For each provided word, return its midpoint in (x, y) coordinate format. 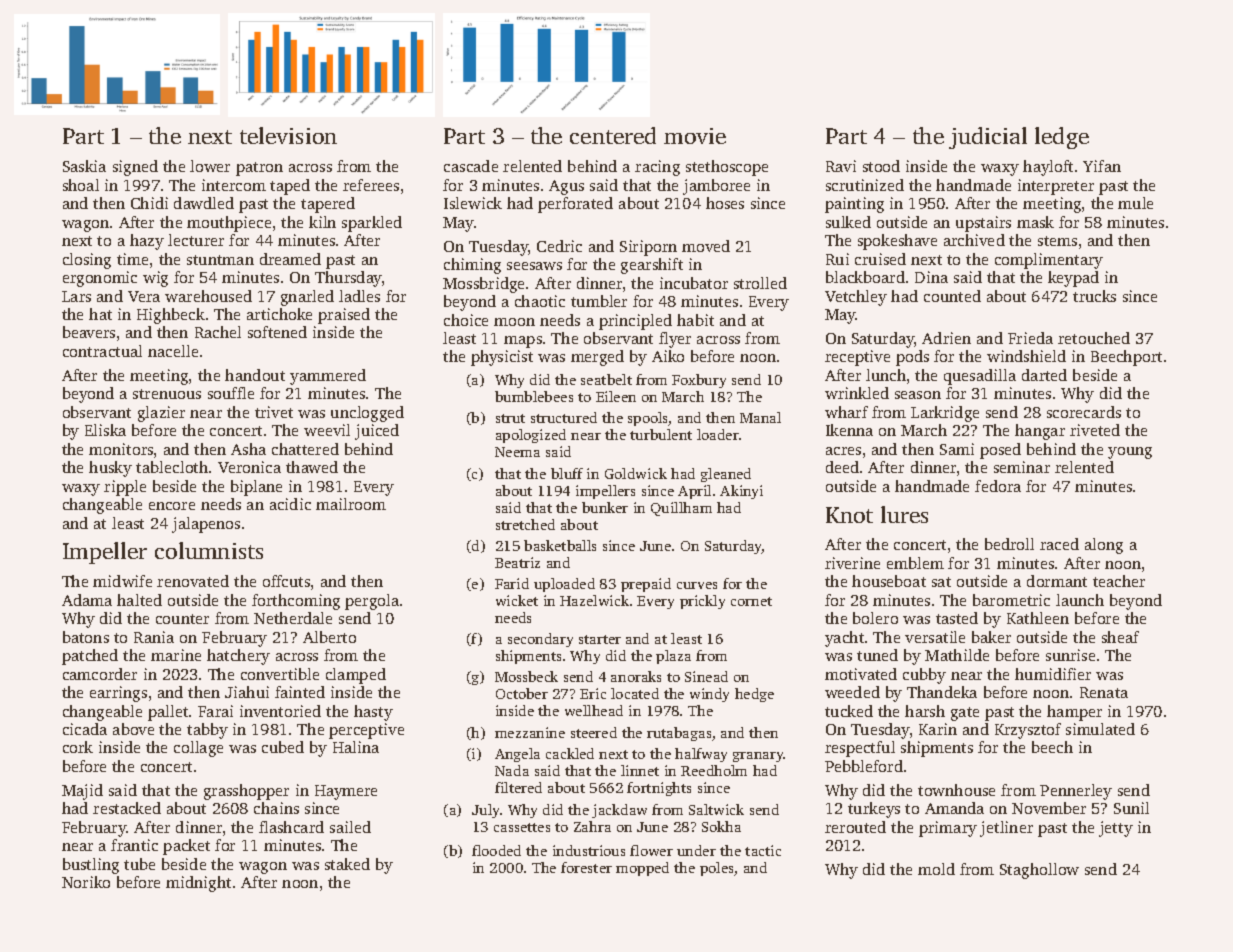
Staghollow (1039, 871)
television (288, 135)
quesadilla (980, 377)
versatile (935, 637)
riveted (1095, 430)
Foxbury (699, 381)
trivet (274, 412)
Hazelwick (594, 600)
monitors (121, 449)
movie (695, 136)
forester (586, 867)
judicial (988, 138)
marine (176, 655)
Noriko (86, 882)
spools (648, 419)
